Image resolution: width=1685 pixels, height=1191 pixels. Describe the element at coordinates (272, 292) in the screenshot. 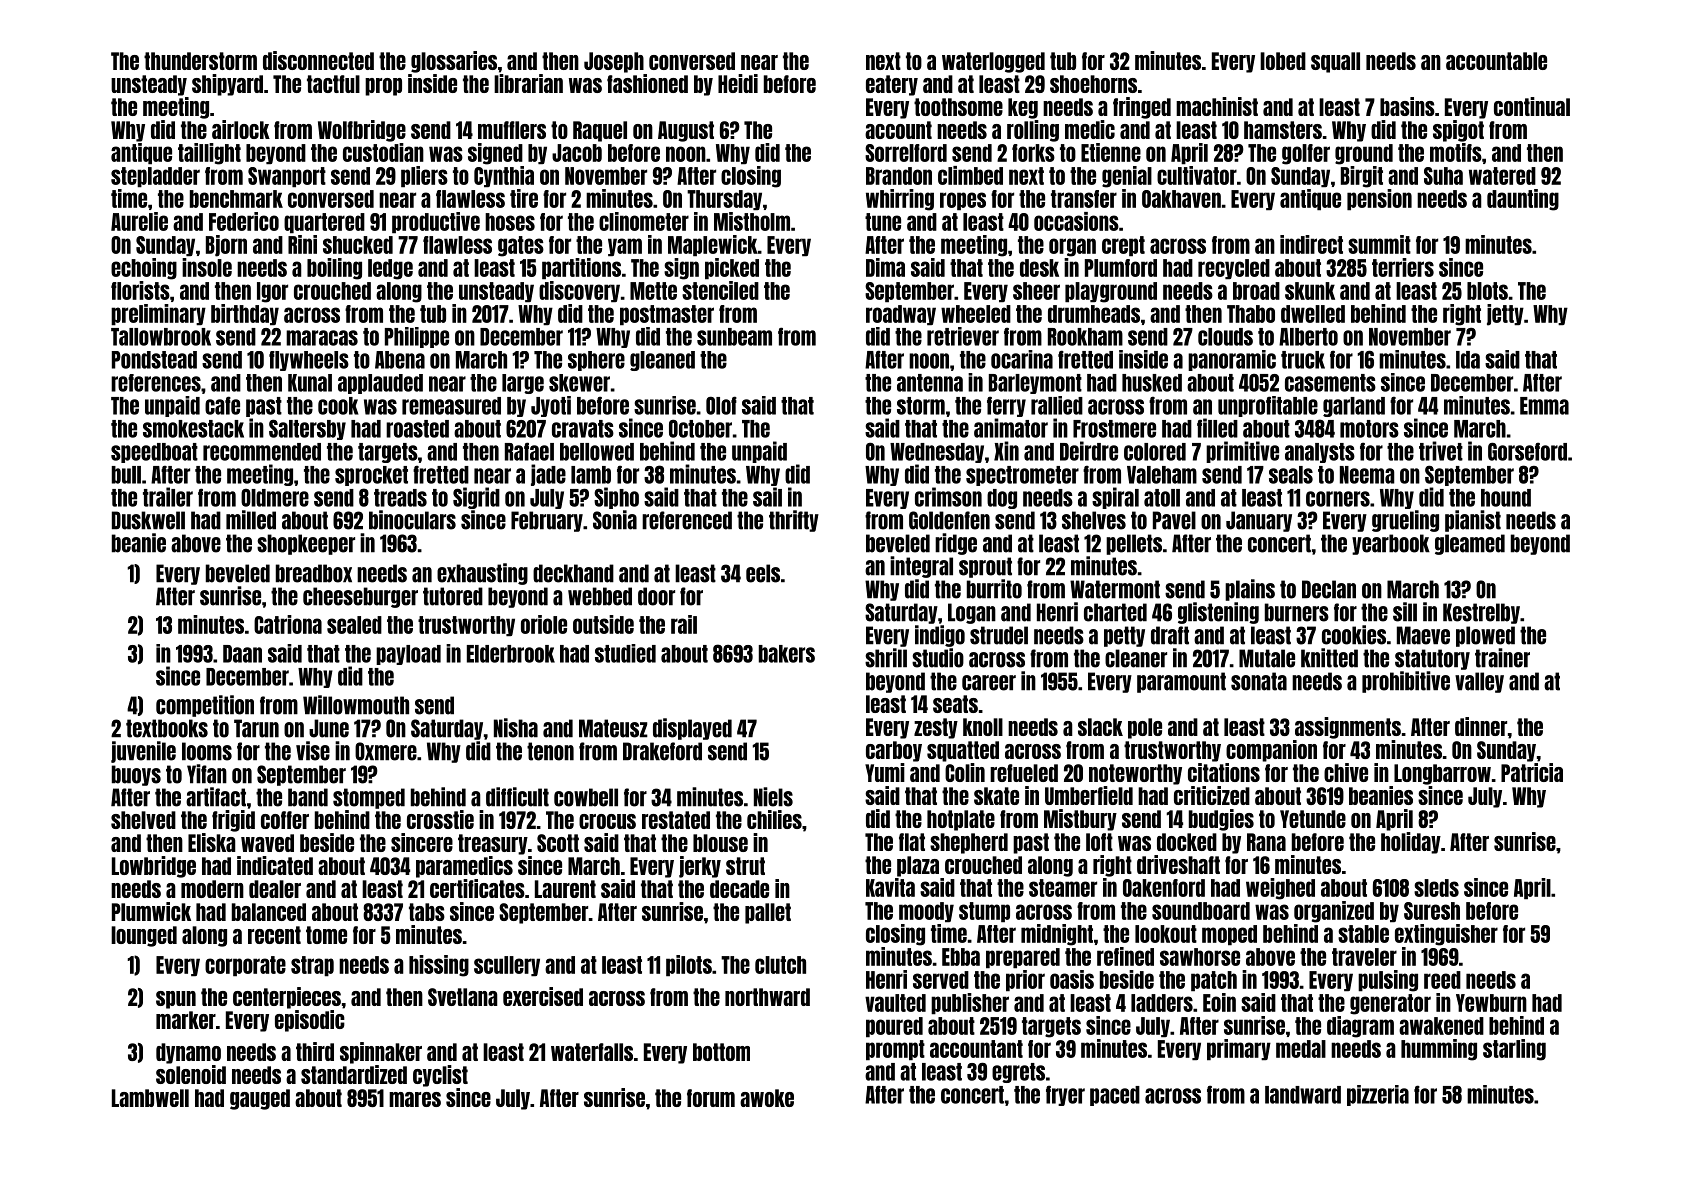

I see `Igor` at that location.
